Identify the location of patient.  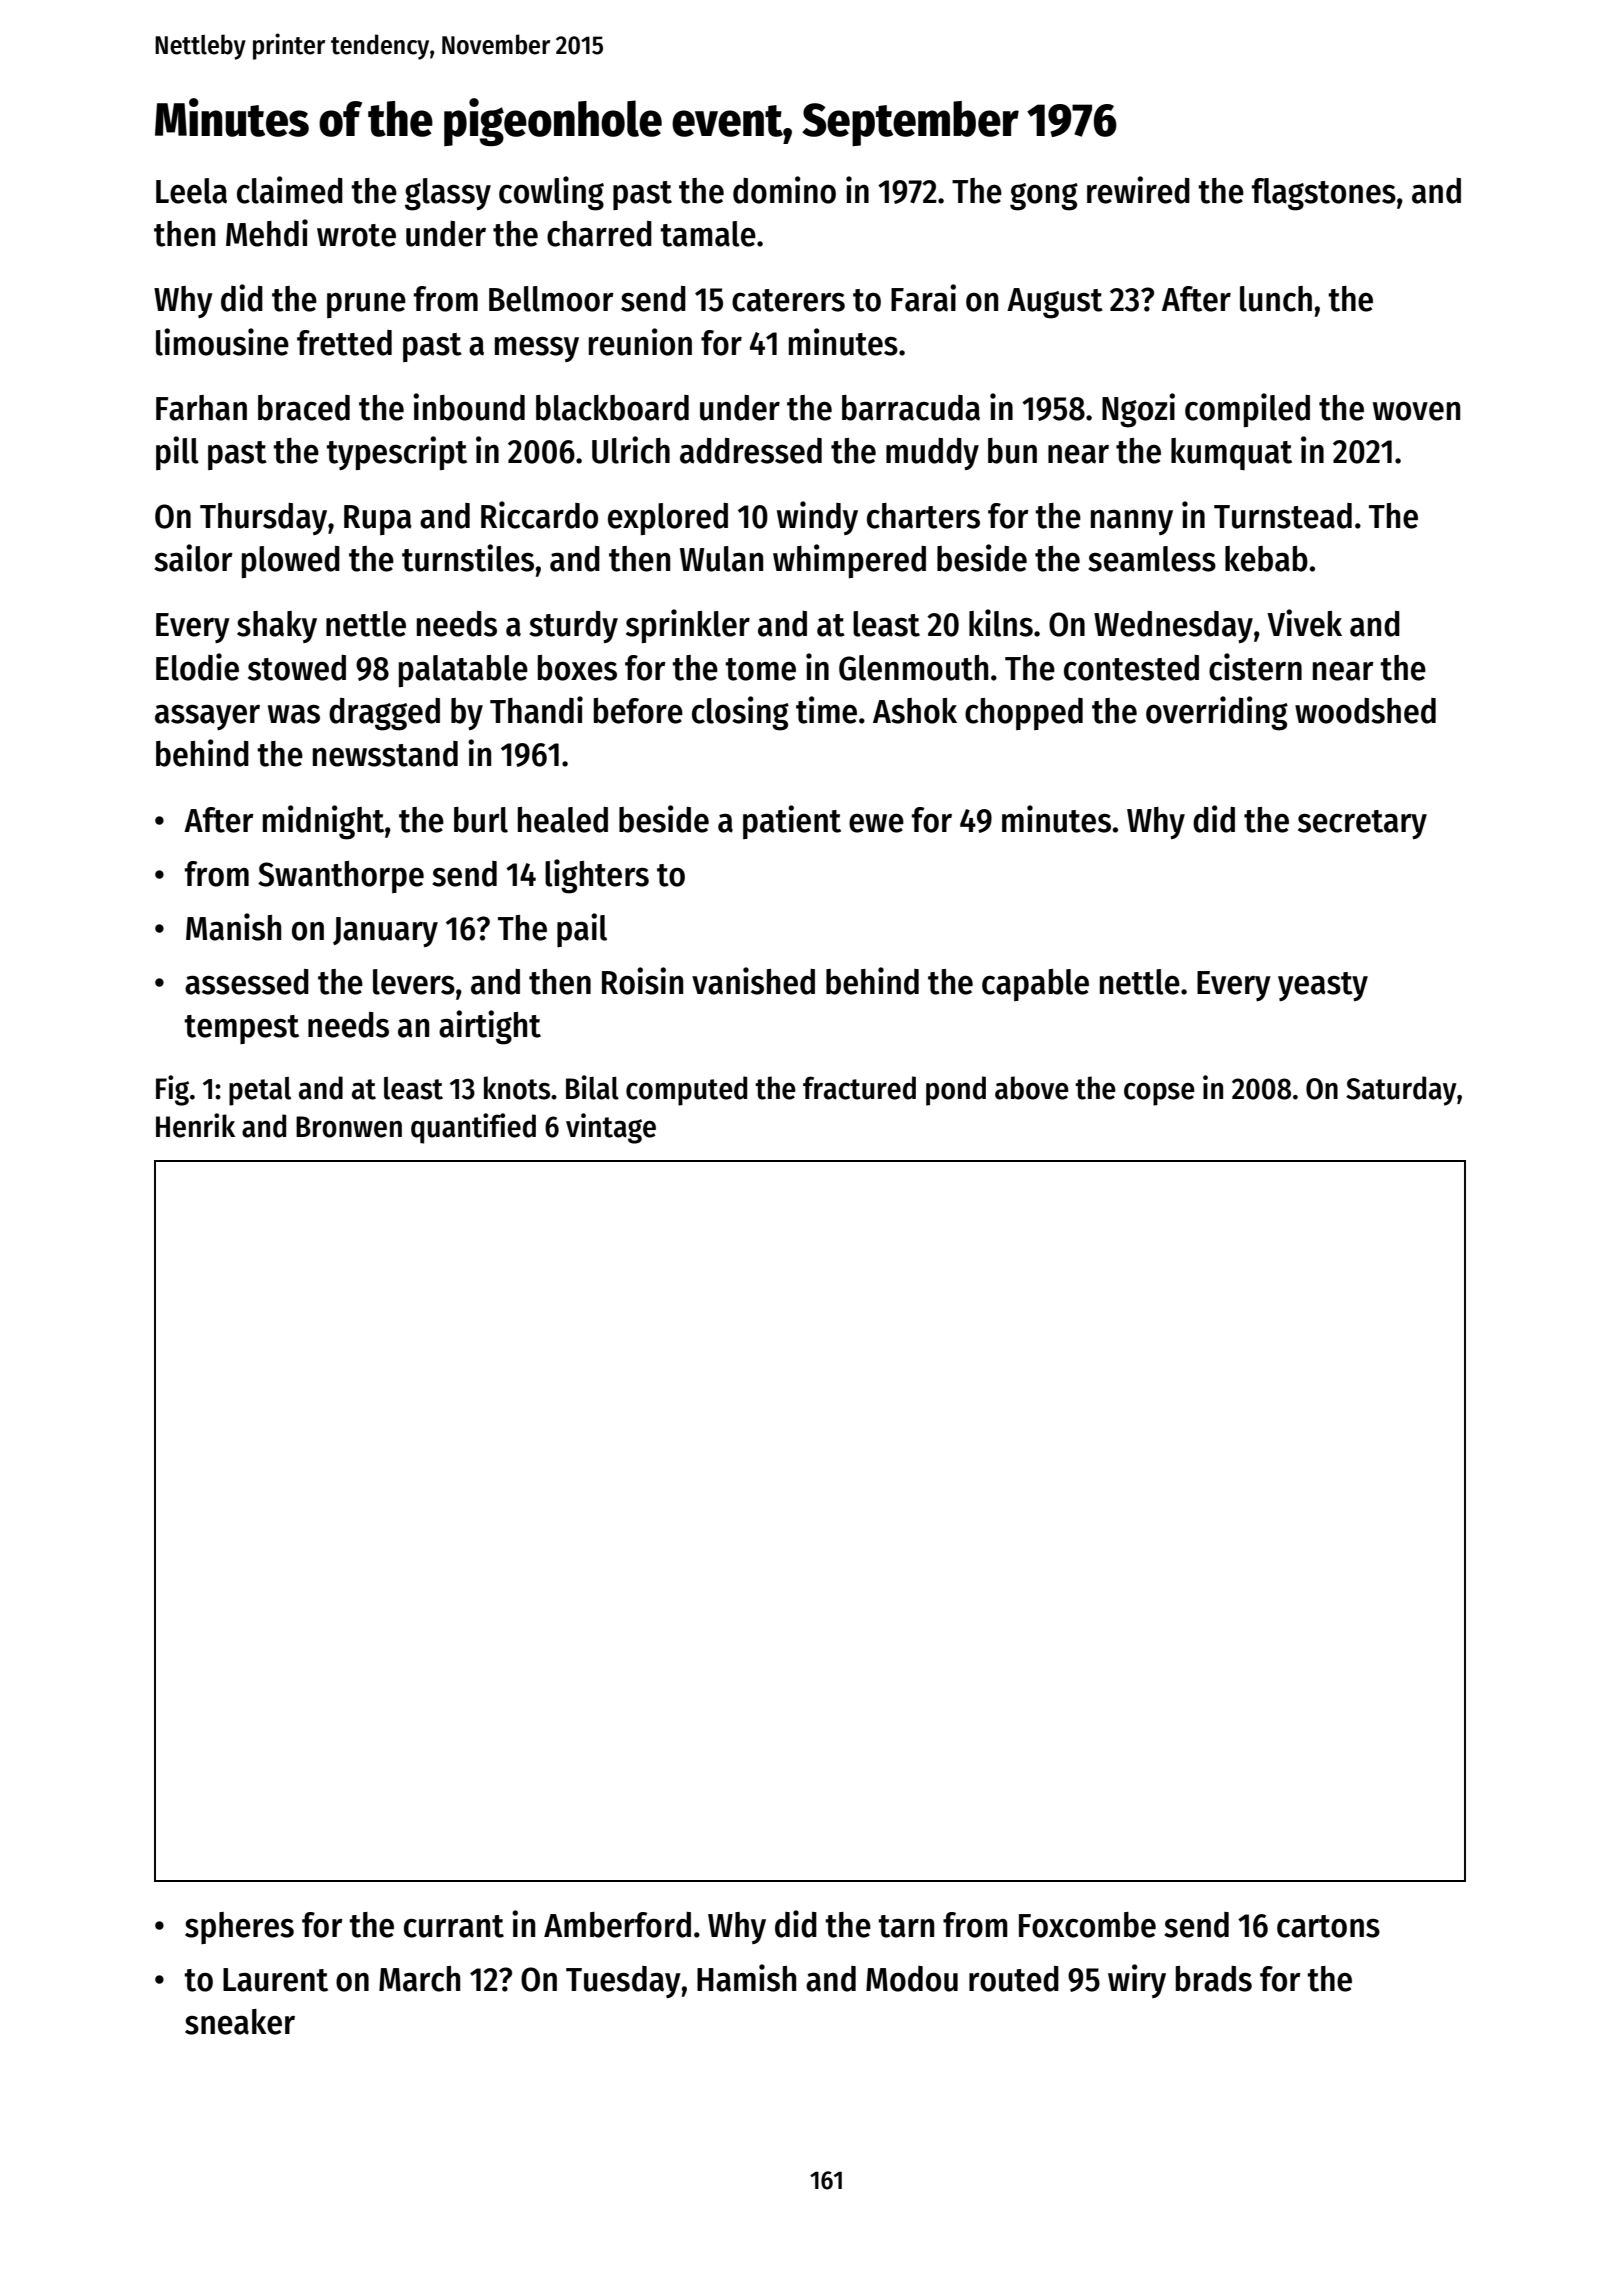
(792, 822).
